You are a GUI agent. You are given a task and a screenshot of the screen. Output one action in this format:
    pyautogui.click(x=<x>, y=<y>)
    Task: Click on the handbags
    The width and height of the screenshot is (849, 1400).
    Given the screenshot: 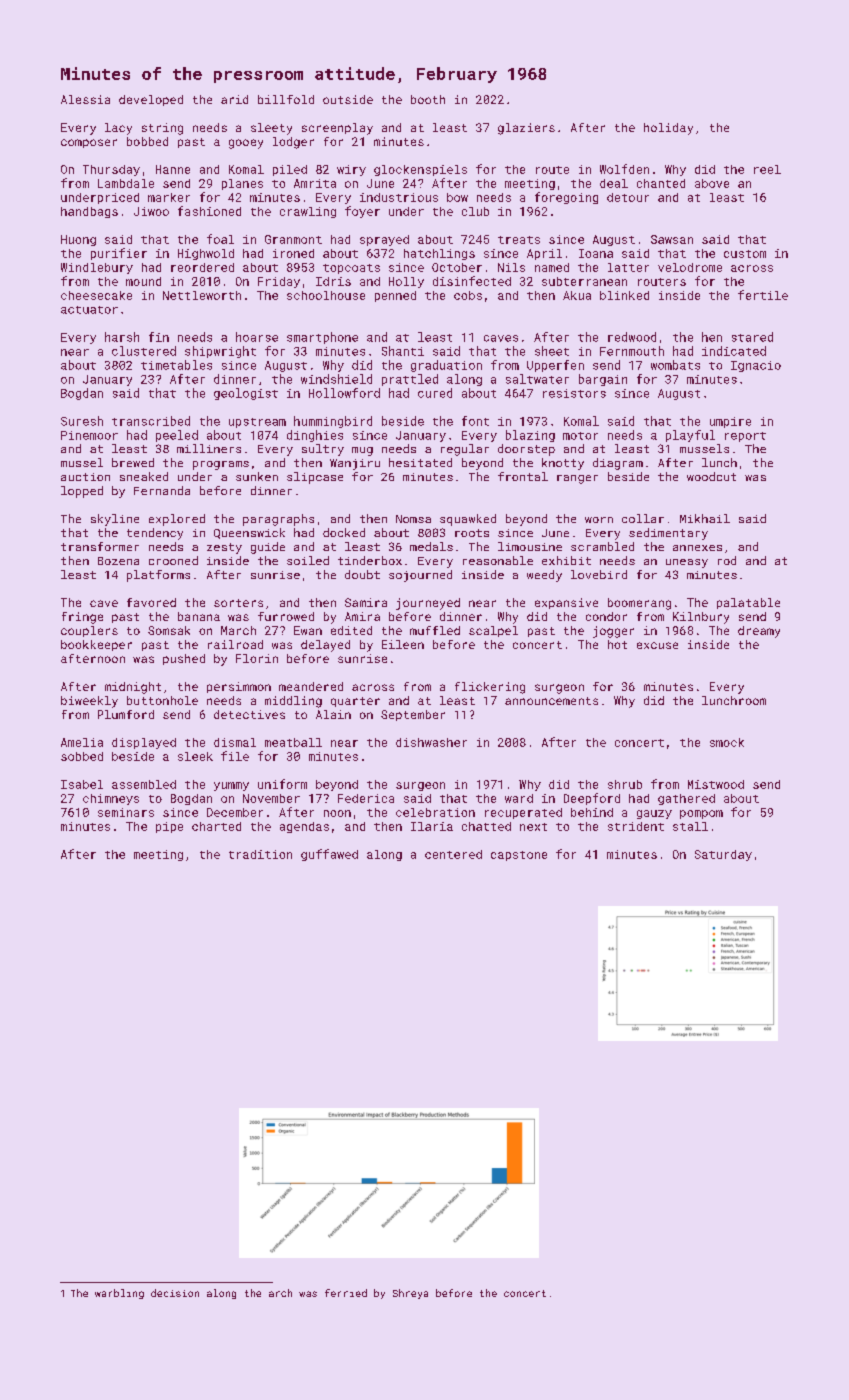 What is the action you would take?
    pyautogui.click(x=89, y=212)
